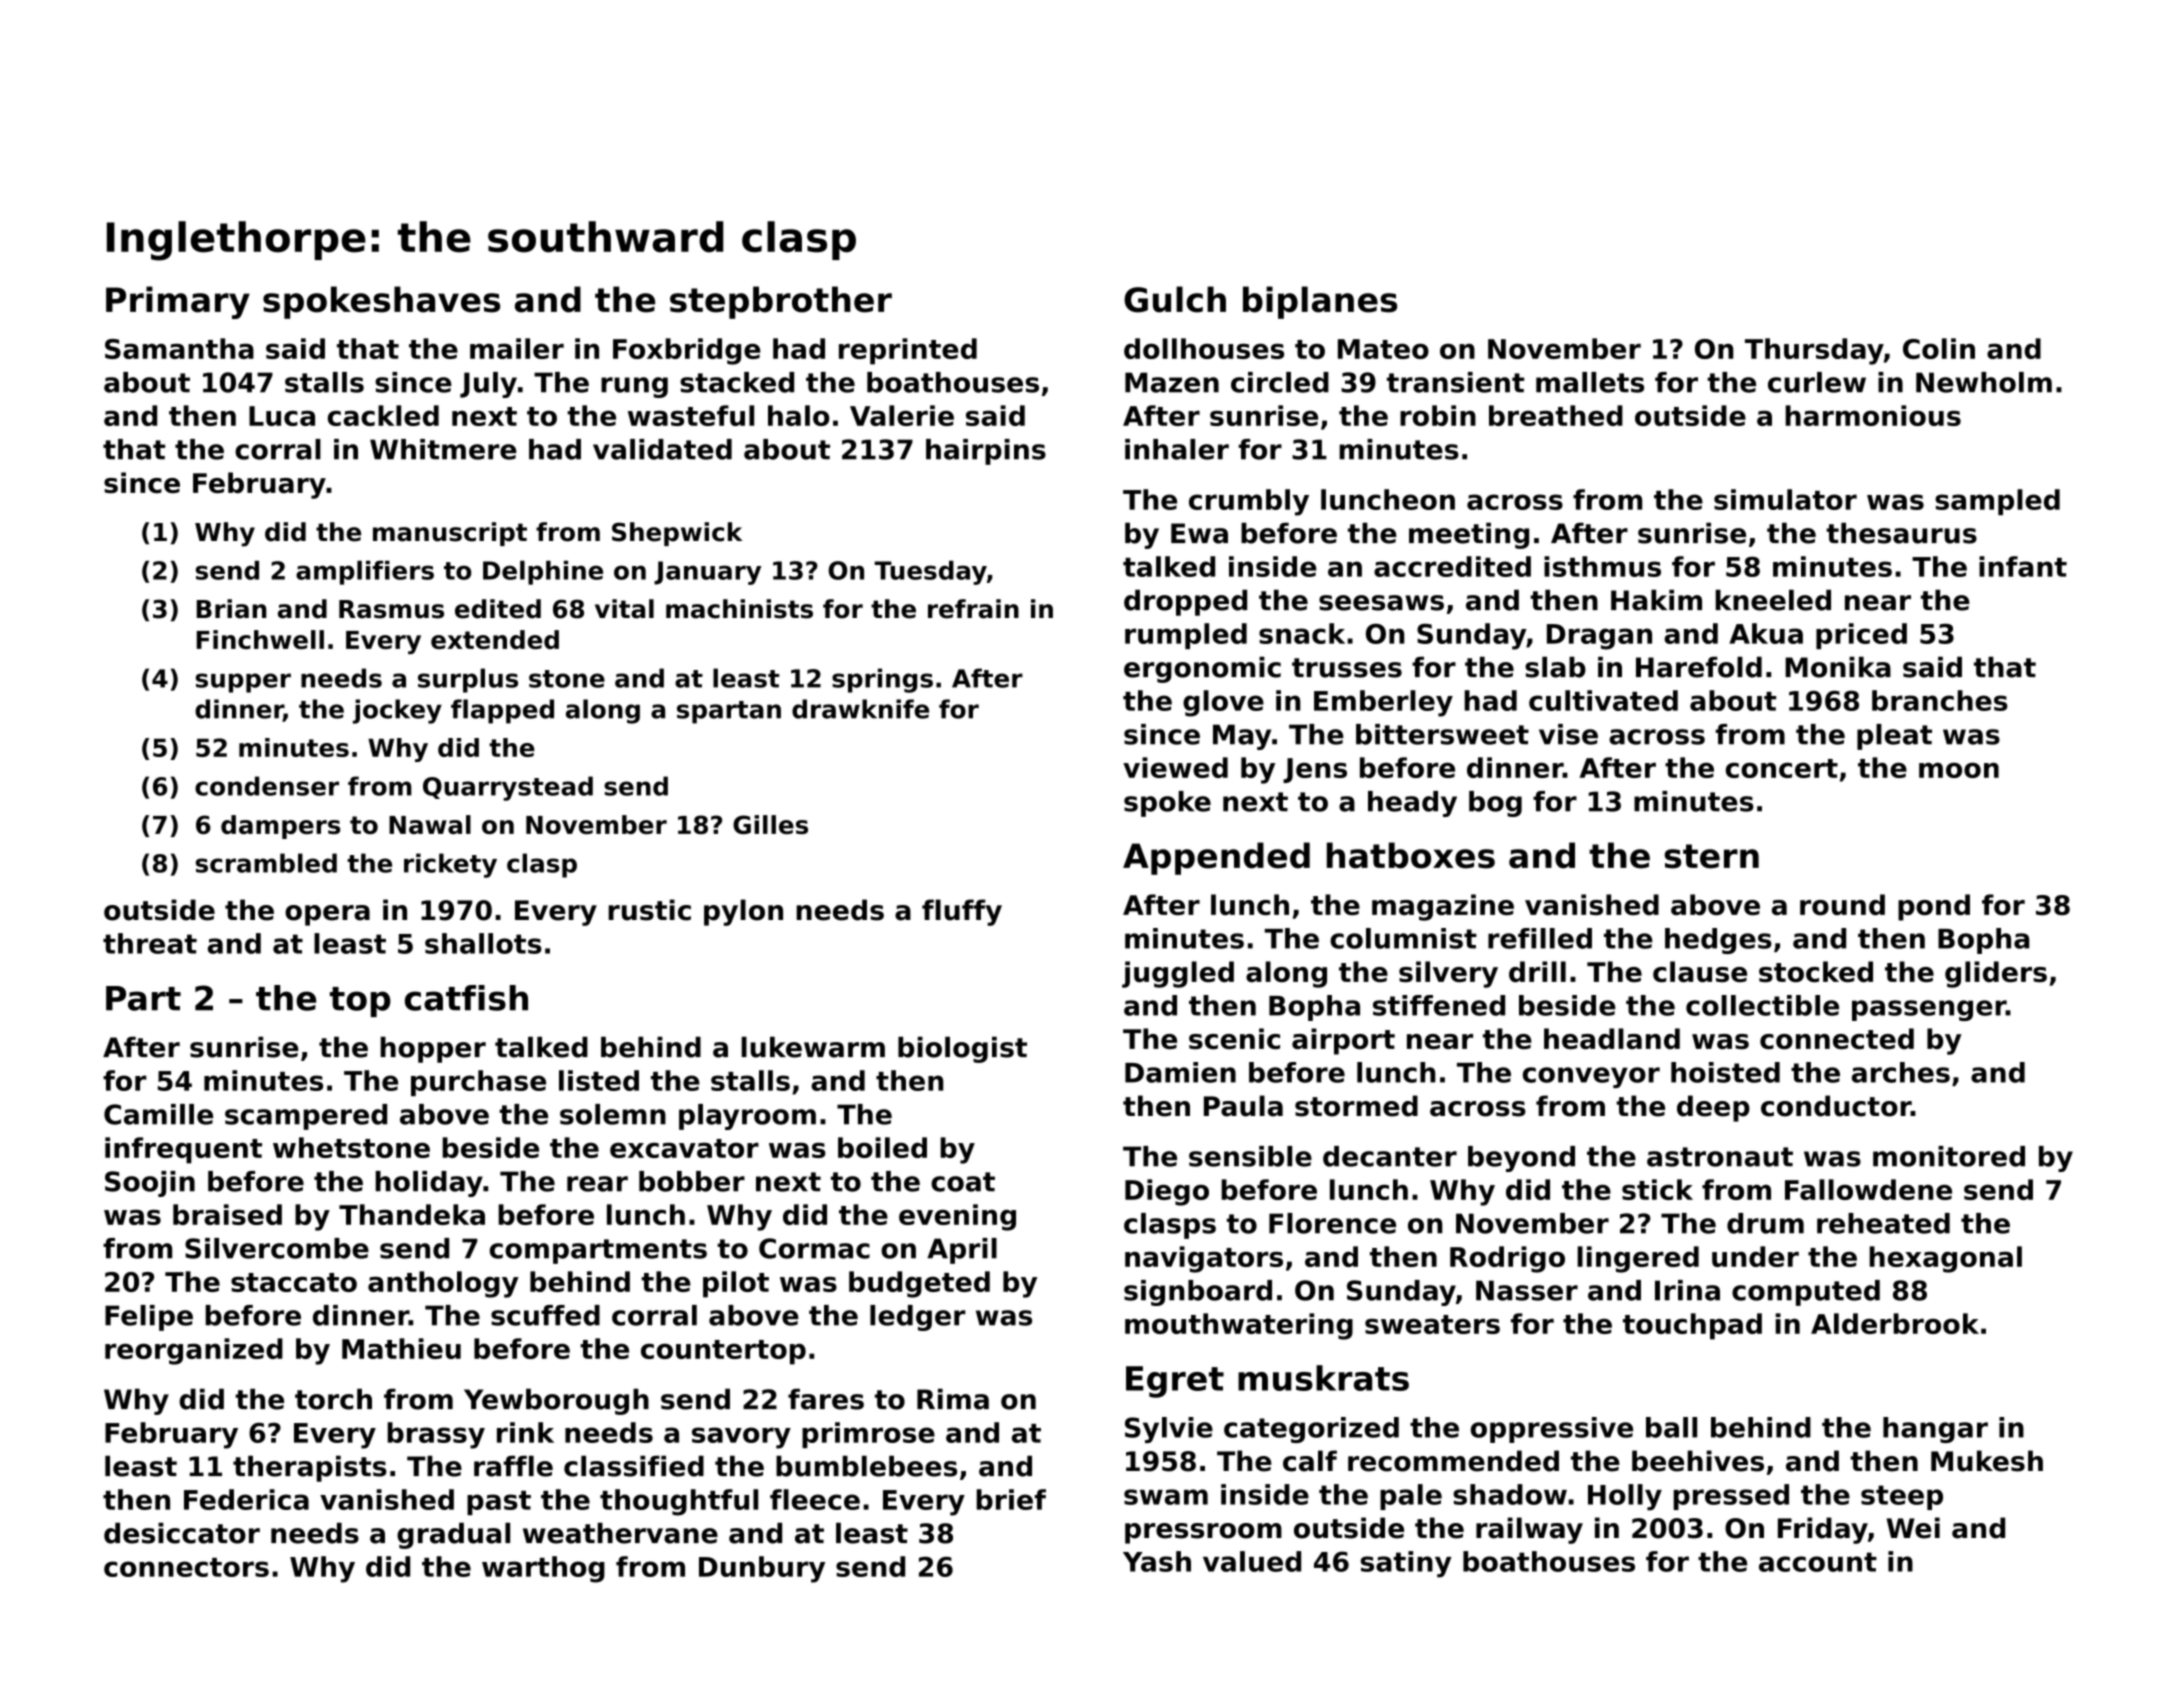  Describe the element at coordinates (1556, 415) in the screenshot. I see `breathed` at that location.
